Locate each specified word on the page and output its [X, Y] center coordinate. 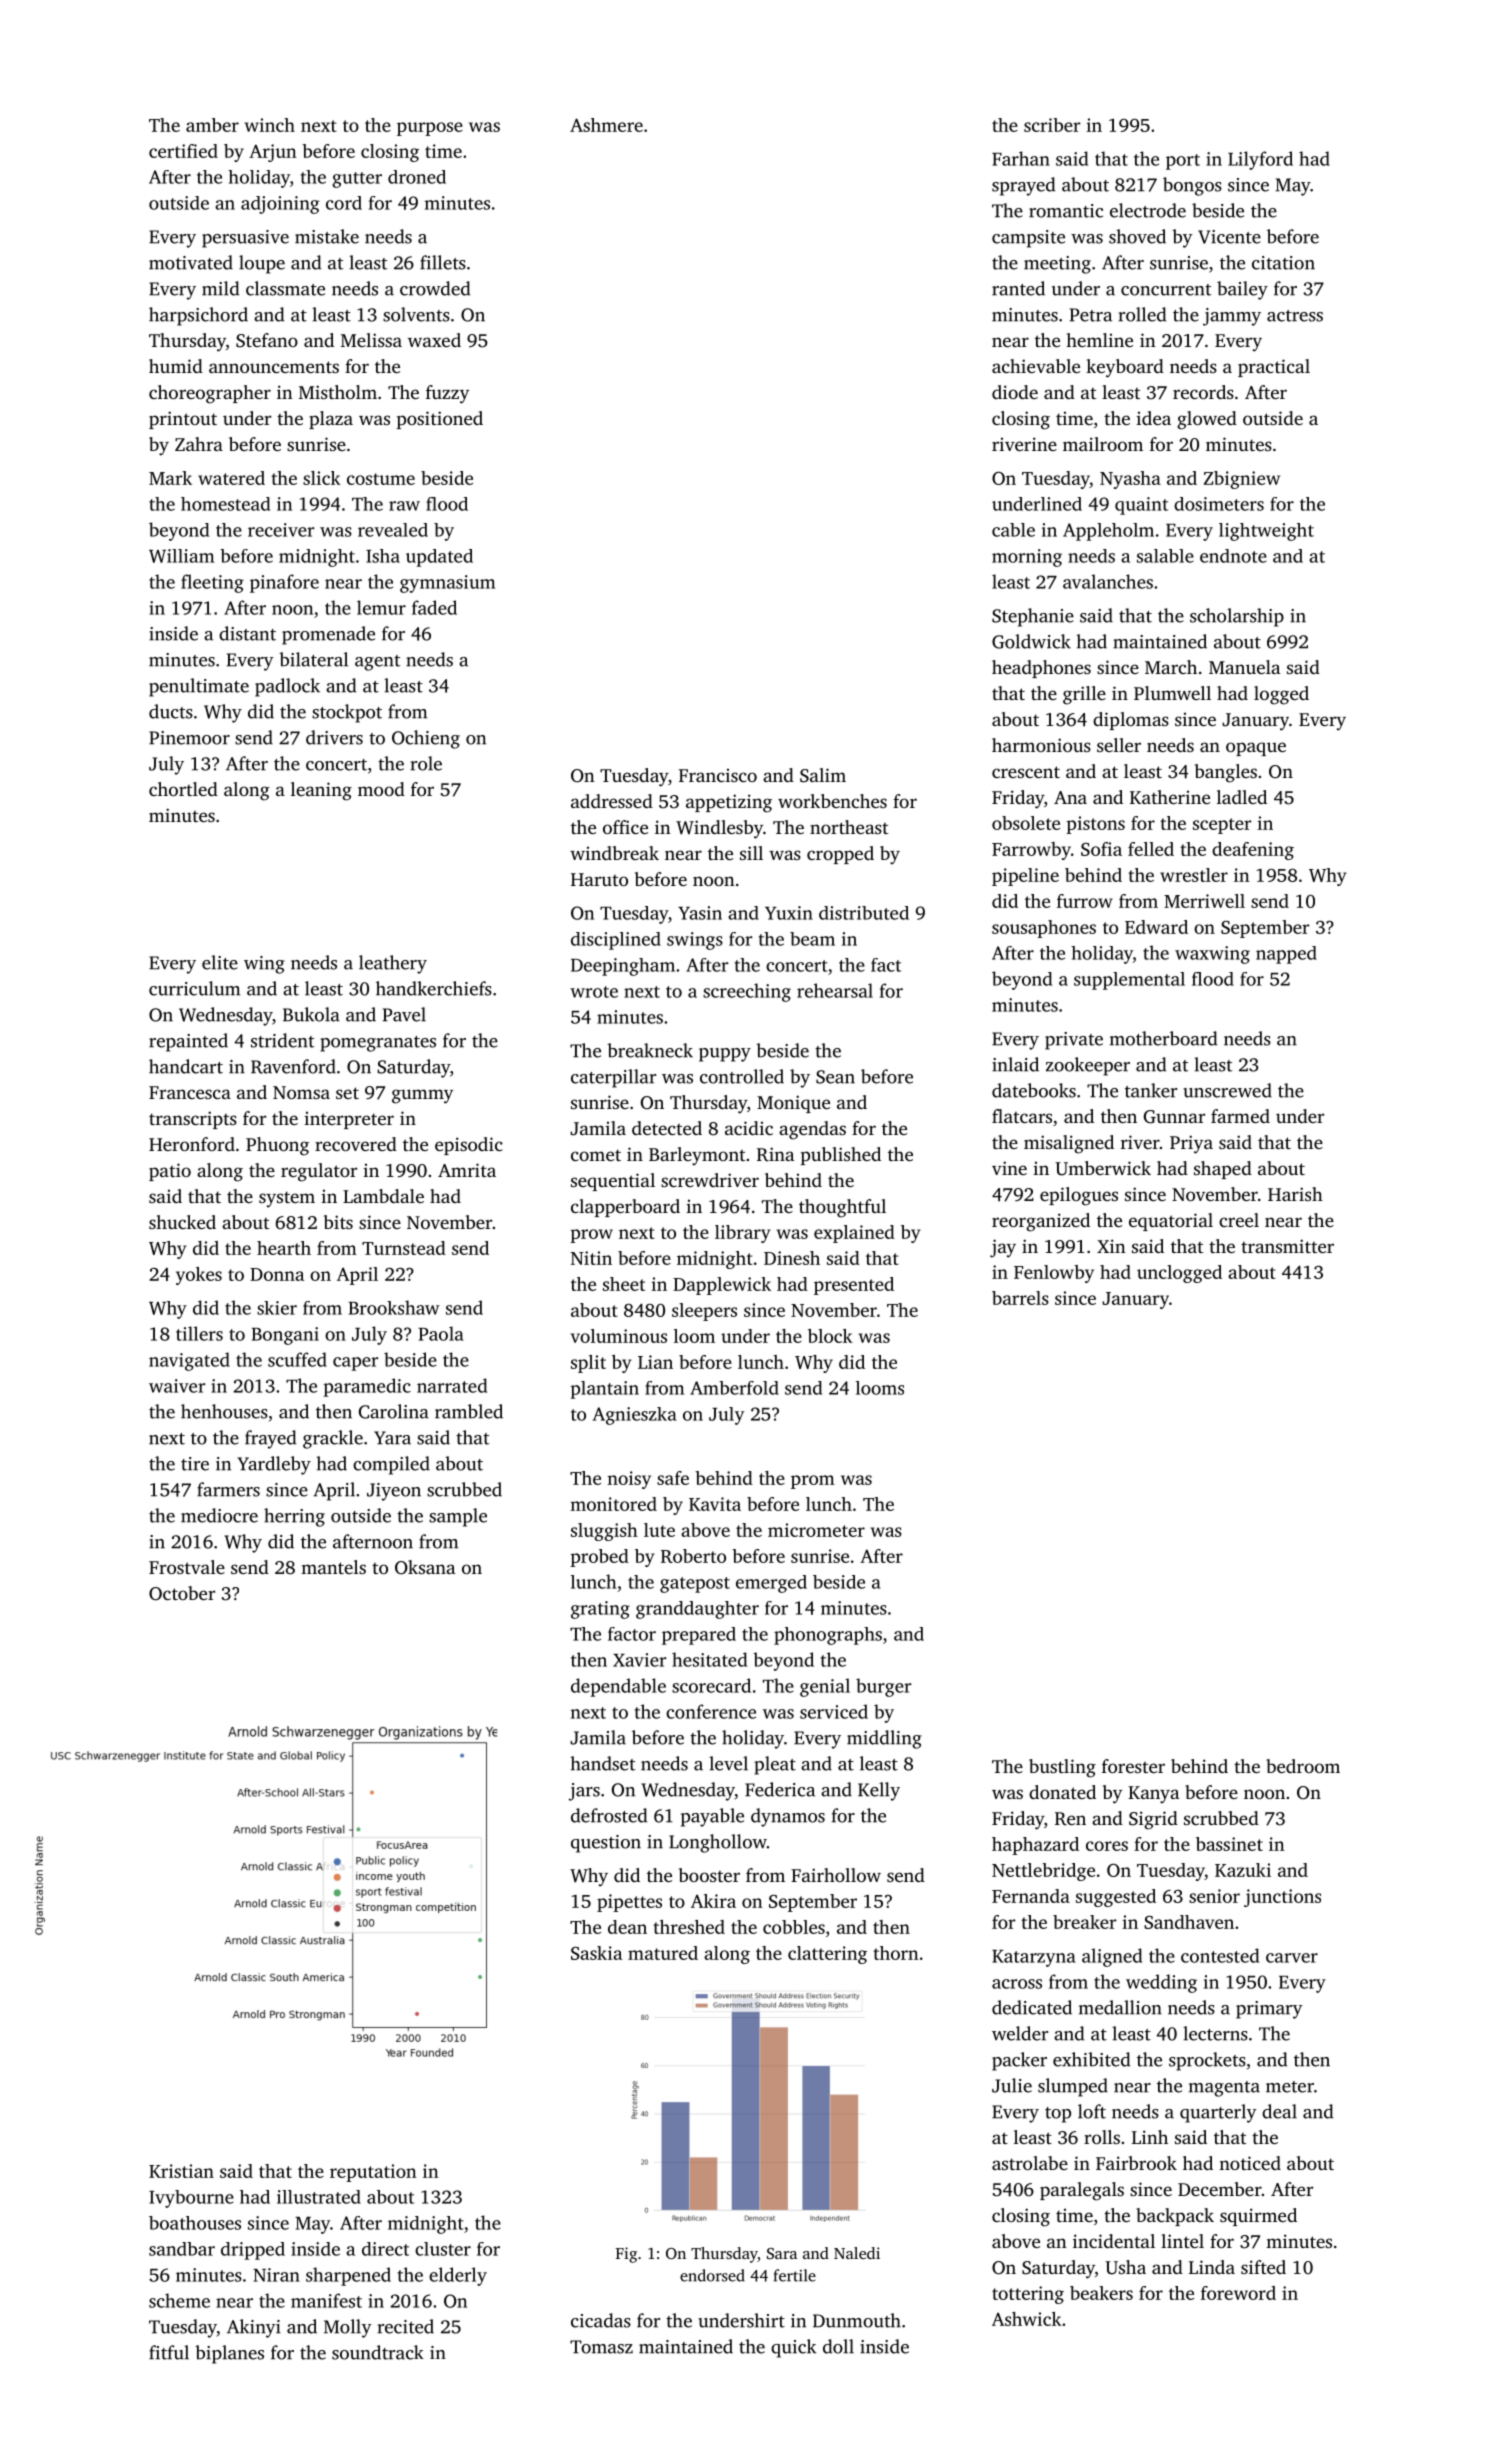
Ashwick [1027, 2319]
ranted [1018, 288]
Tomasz [601, 2347]
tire [195, 1464]
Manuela [1244, 667]
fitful [169, 2352]
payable [712, 1817]
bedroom [1303, 1766]
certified [183, 151]
